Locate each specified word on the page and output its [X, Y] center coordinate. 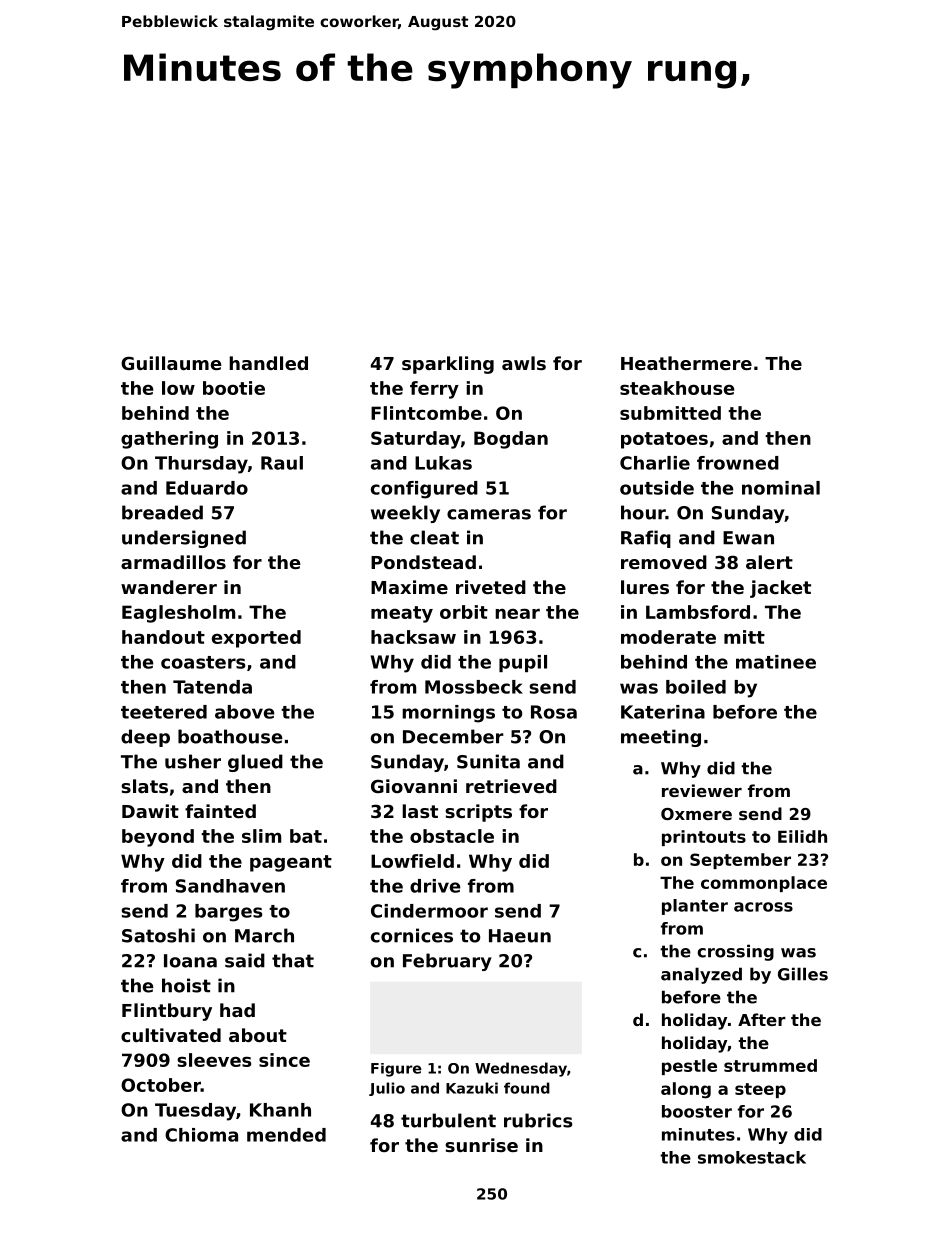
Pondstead [423, 562]
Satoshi [158, 935]
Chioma [201, 1135]
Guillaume [171, 363]
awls [524, 363]
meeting [661, 738]
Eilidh [802, 836]
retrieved [511, 786]
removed [664, 562]
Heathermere [686, 363]
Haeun [520, 936]
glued [255, 763]
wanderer [169, 587]
